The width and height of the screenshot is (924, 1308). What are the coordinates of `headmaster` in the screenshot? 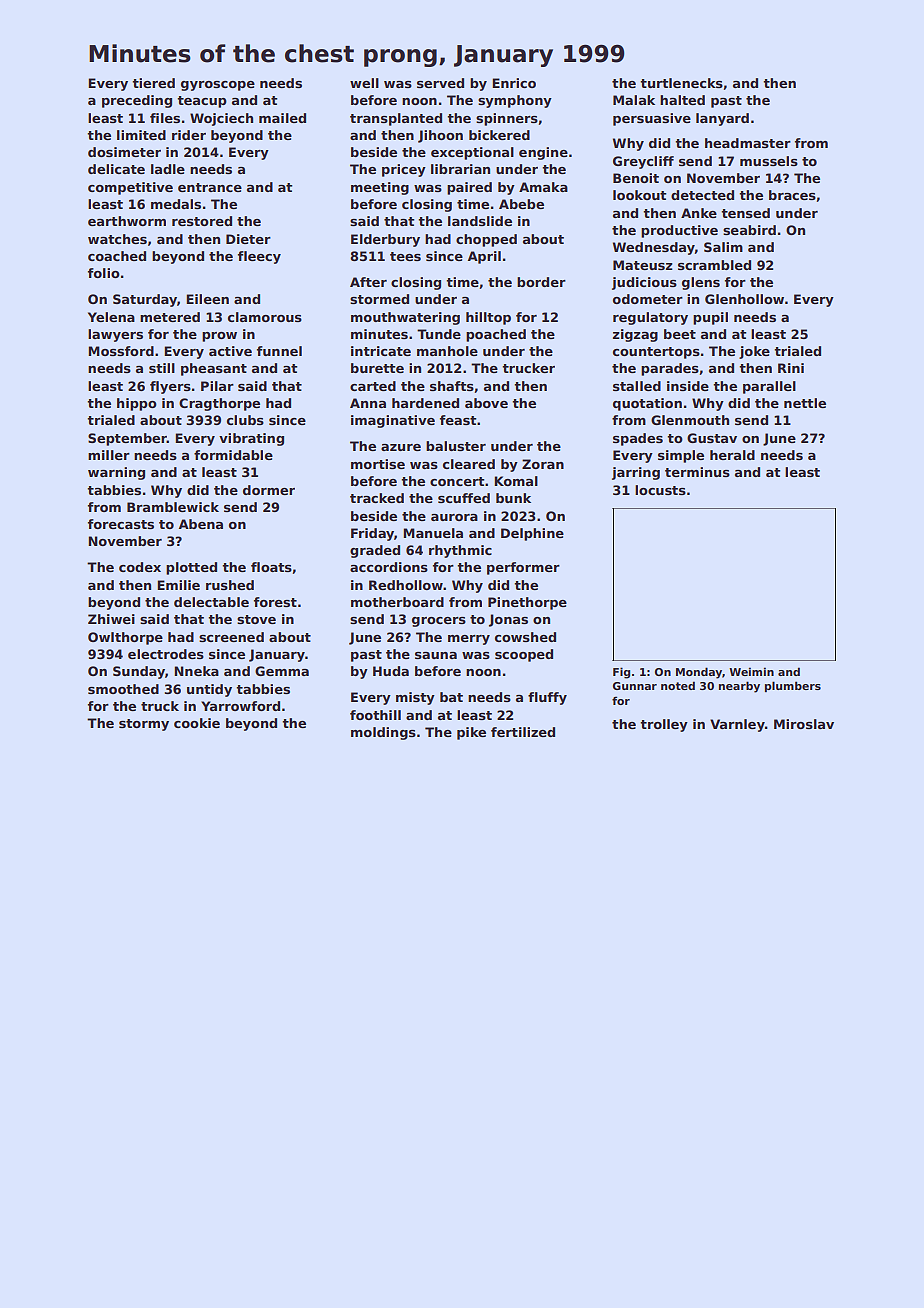 It's located at (748, 143).
